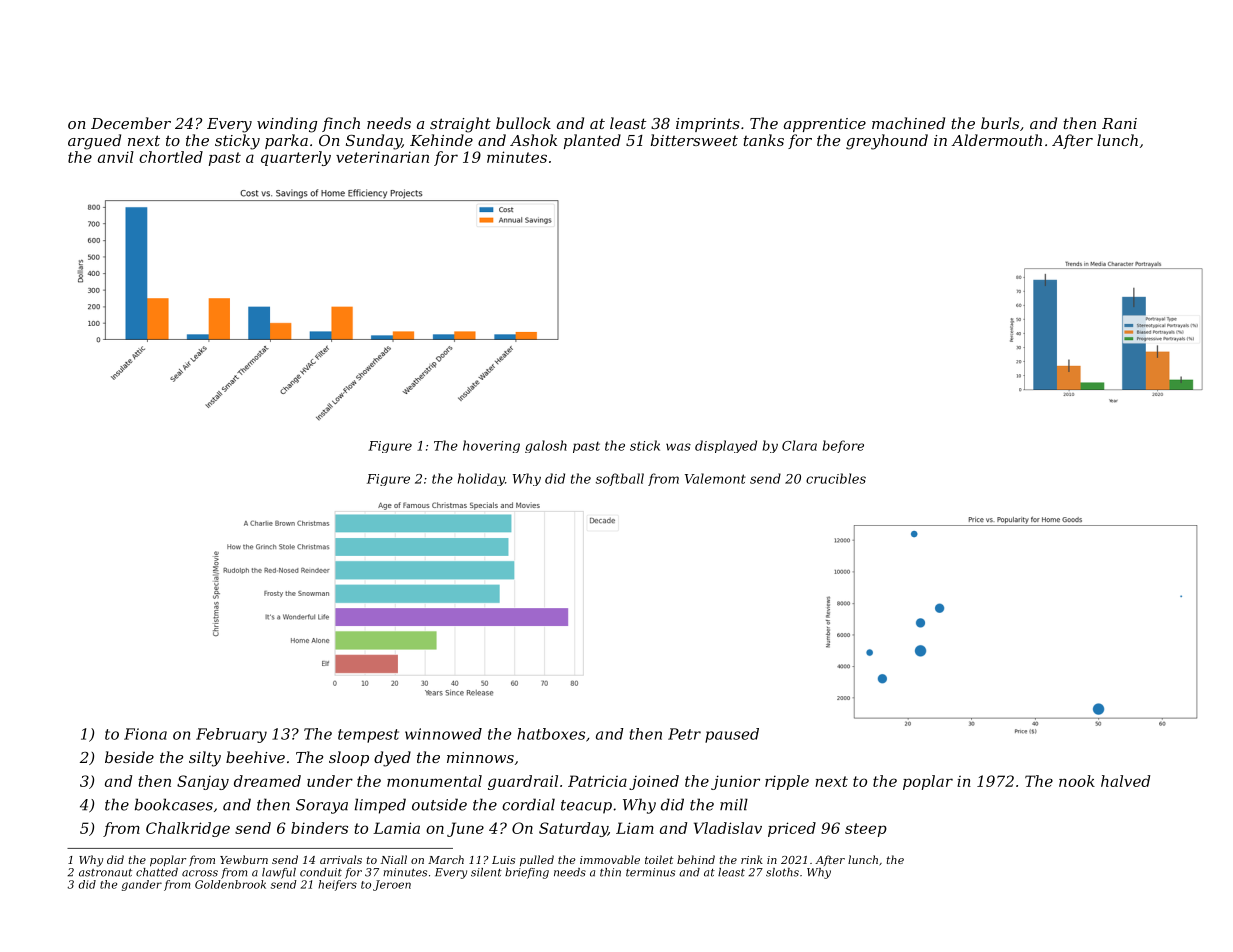 Image resolution: width=1233 pixels, height=952 pixels. I want to click on Luis, so click(503, 860).
